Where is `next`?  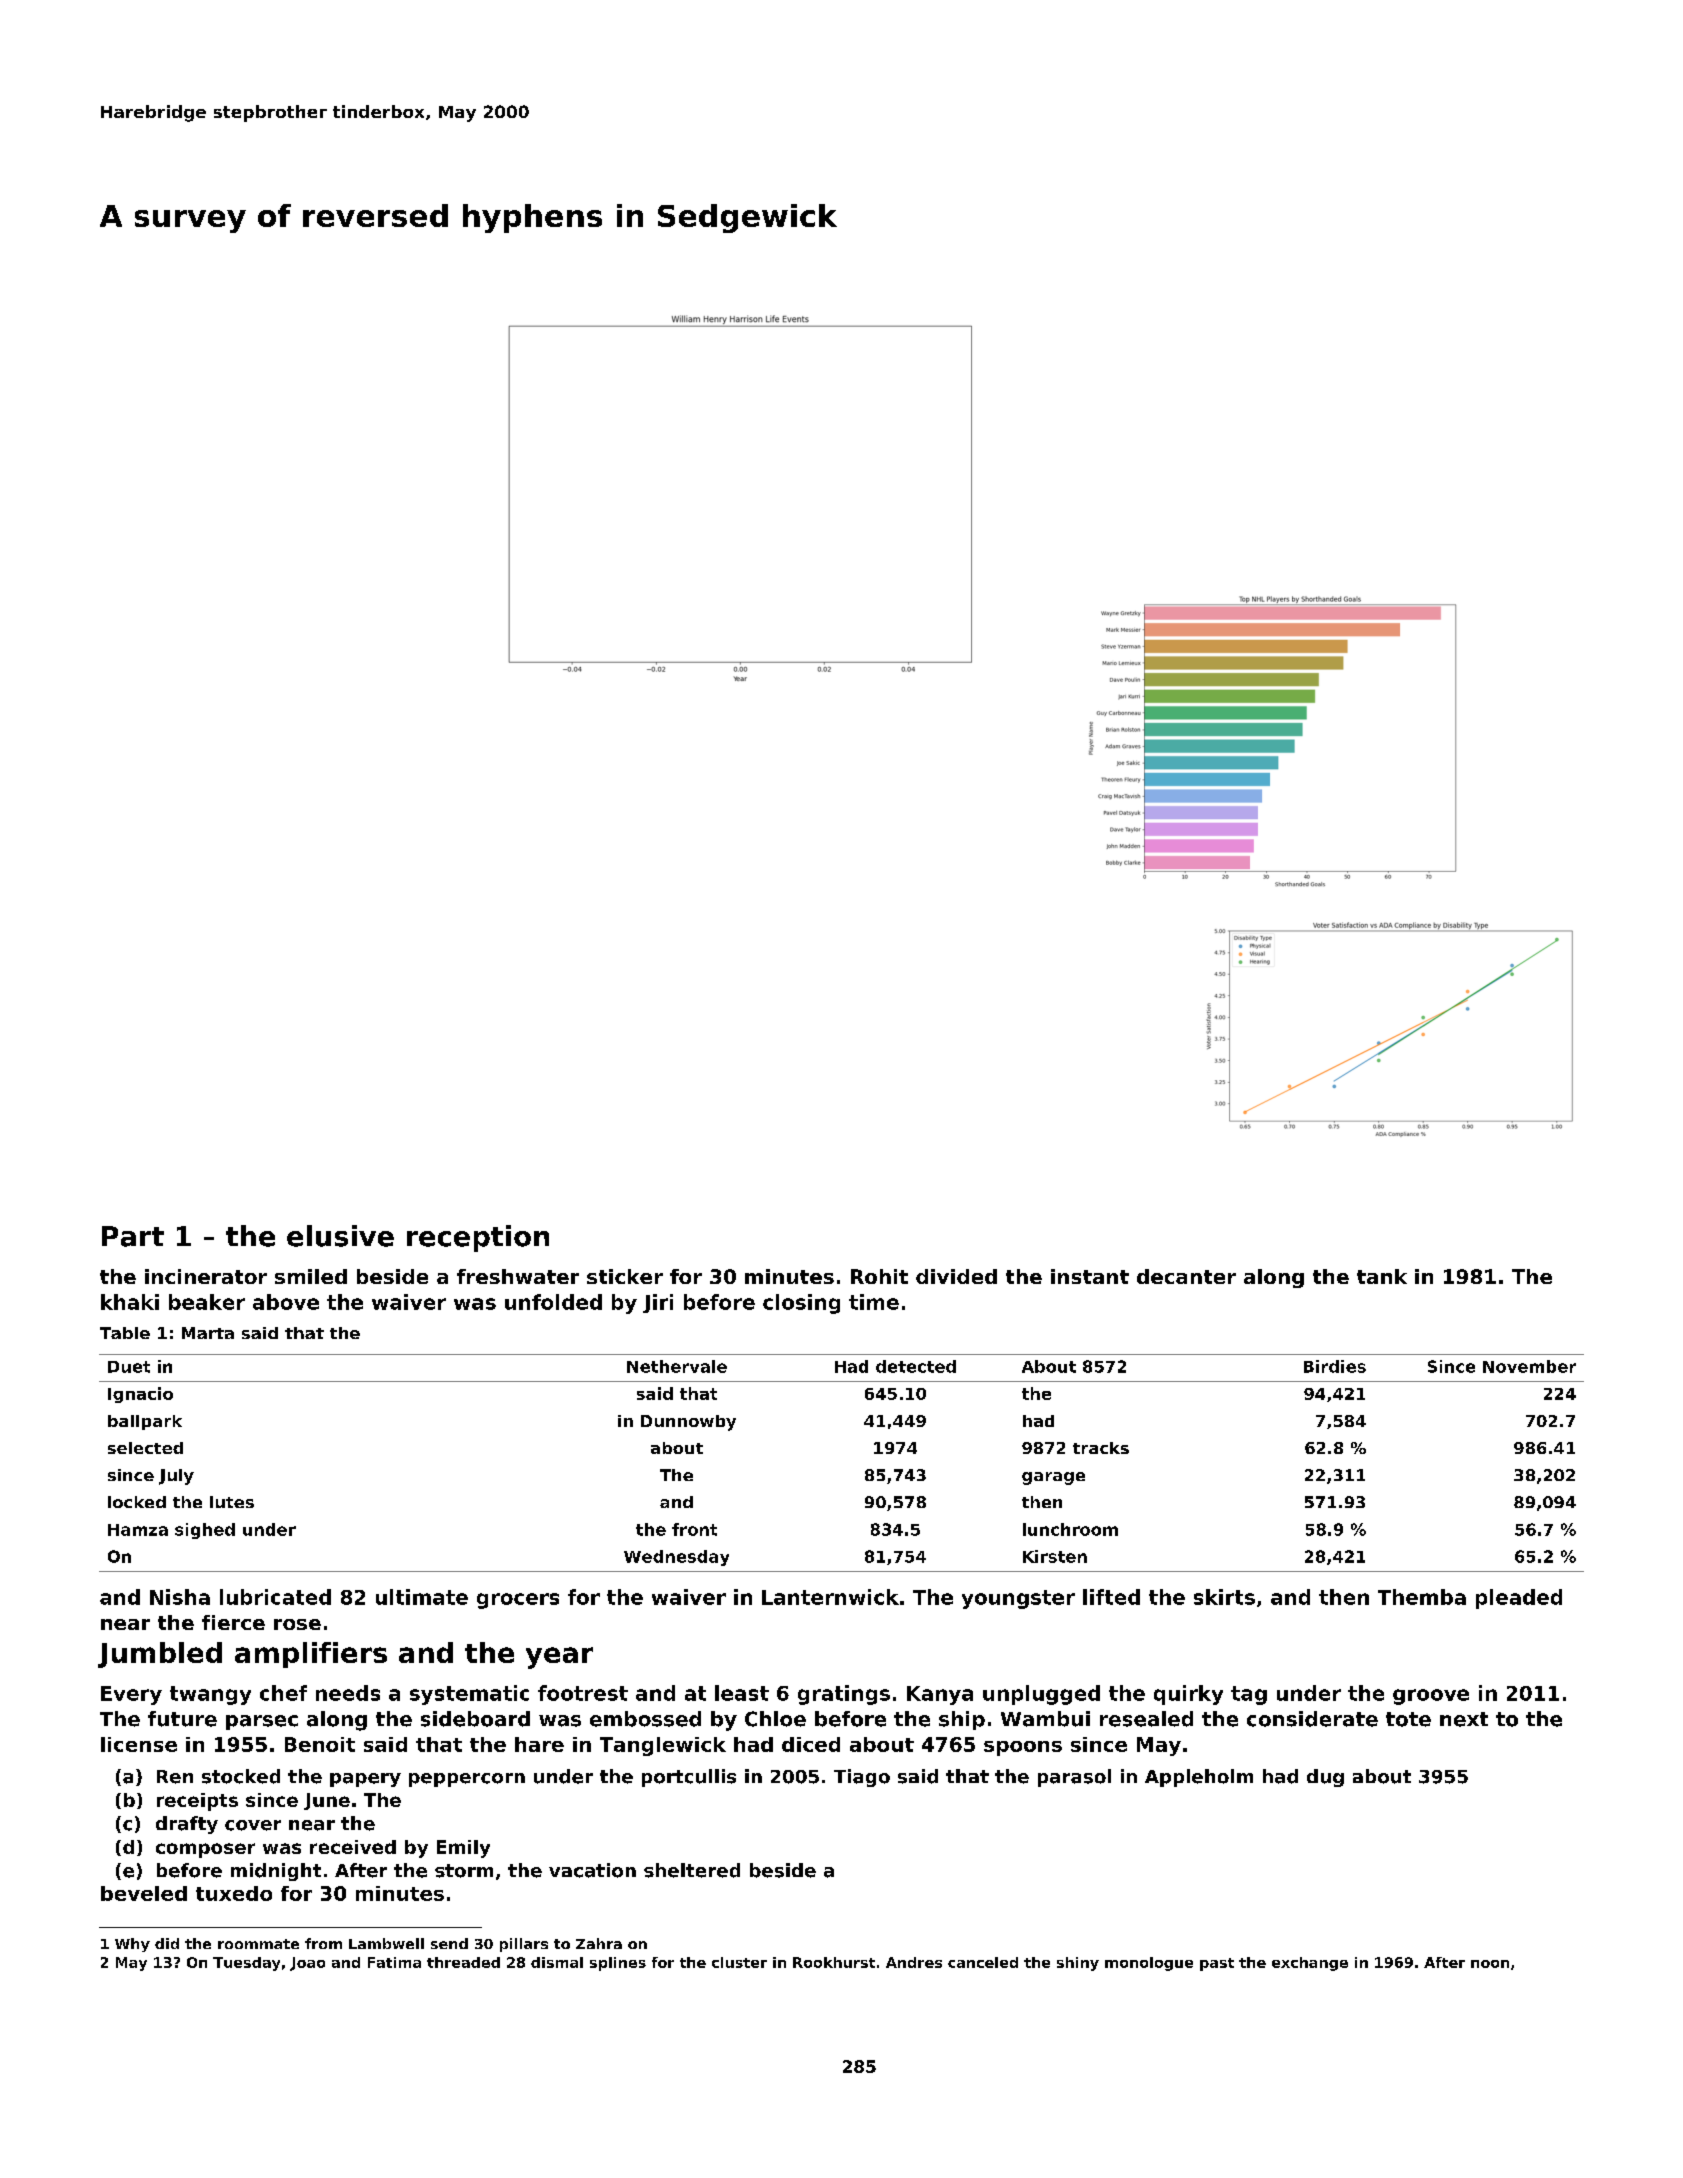 next is located at coordinates (1464, 1719).
